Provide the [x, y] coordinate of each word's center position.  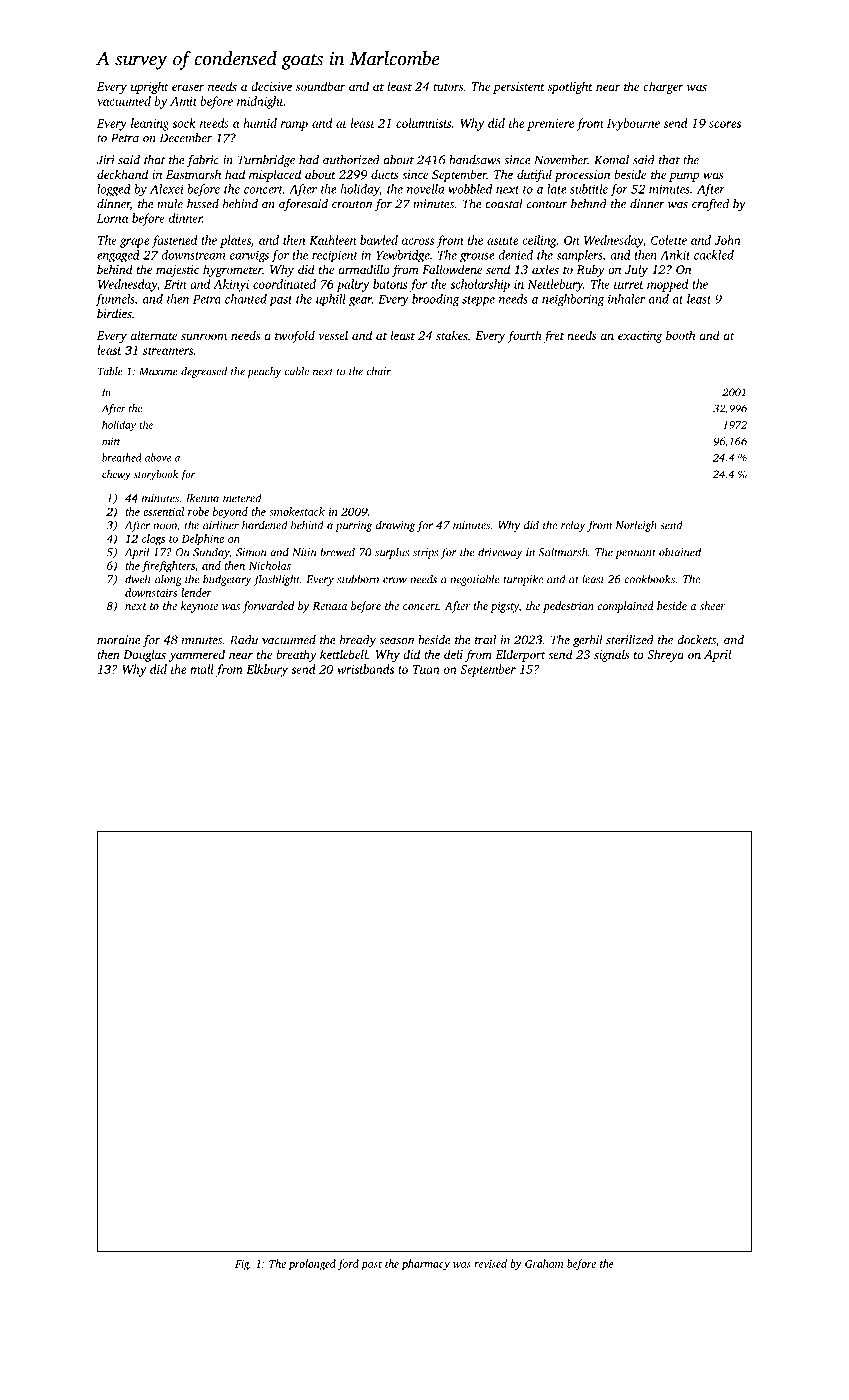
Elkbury [267, 670]
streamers [168, 351]
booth [680, 335]
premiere [550, 125]
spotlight [570, 87]
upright [150, 87]
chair [379, 371]
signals [611, 655]
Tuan [426, 669]
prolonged [312, 1265]
